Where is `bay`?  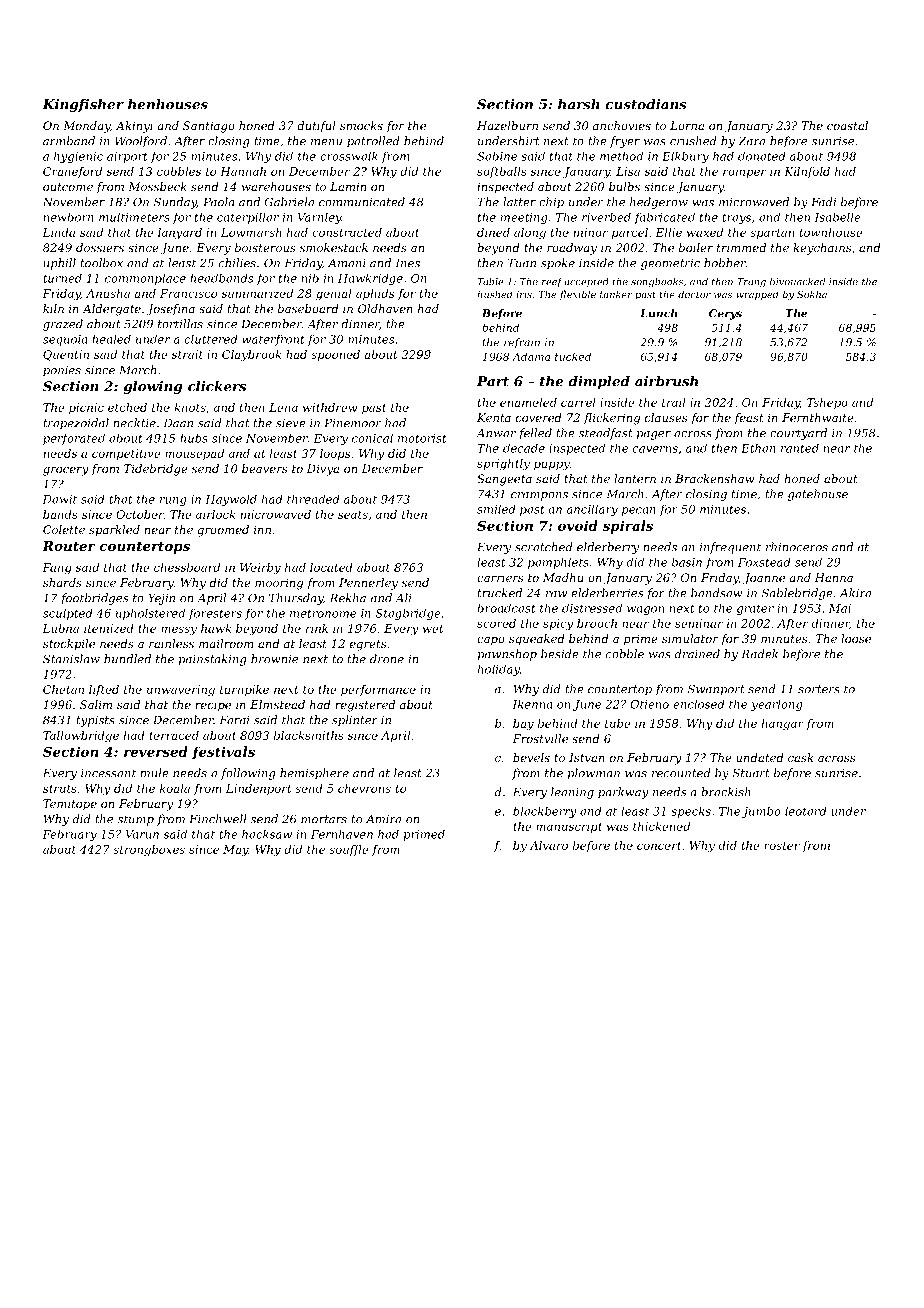 bay is located at coordinates (523, 725).
